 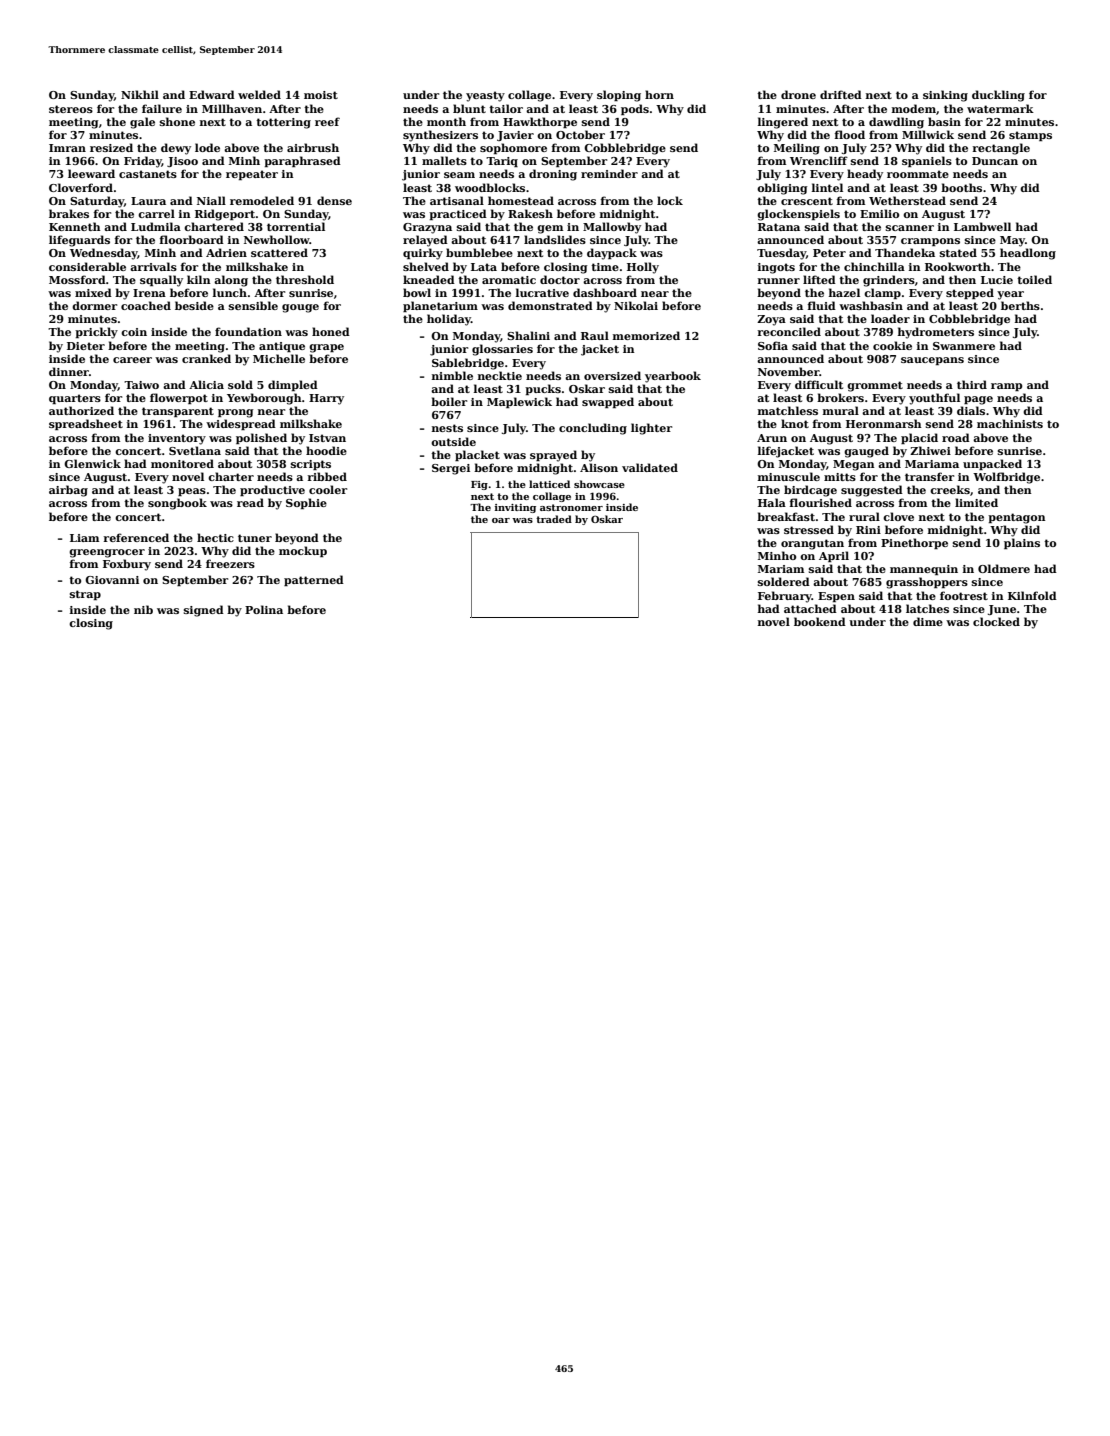 What do you see at coordinates (212, 94) in the document?
I see `Edward` at bounding box center [212, 94].
